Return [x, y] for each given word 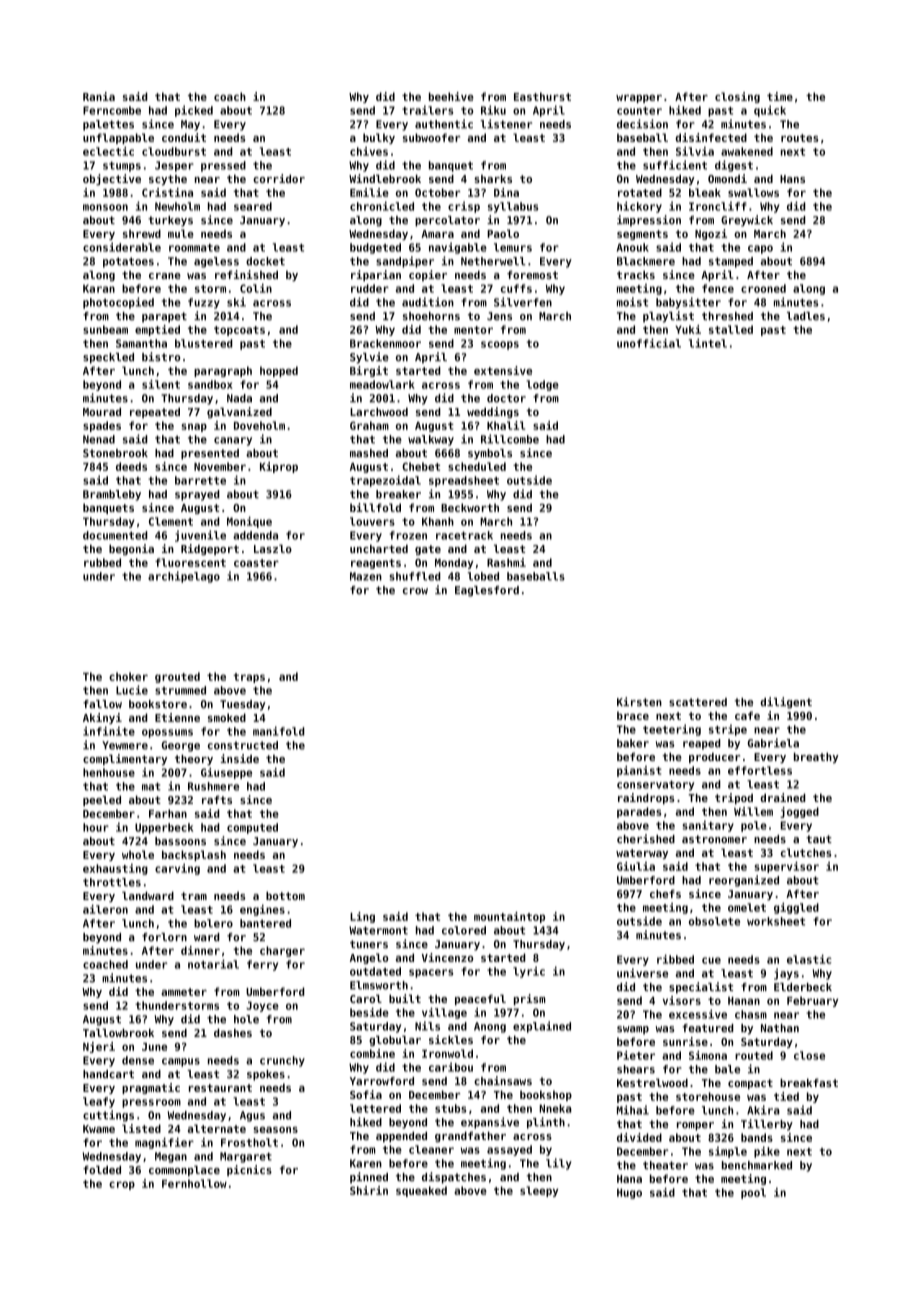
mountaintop [509, 917]
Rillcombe [510, 439]
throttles [112, 882]
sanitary [708, 826]
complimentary [125, 760]
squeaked [421, 1191]
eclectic [108, 151]
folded [102, 1169]
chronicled [382, 206]
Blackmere [646, 261]
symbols [490, 454]
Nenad [99, 439]
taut [819, 839]
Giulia [636, 866]
